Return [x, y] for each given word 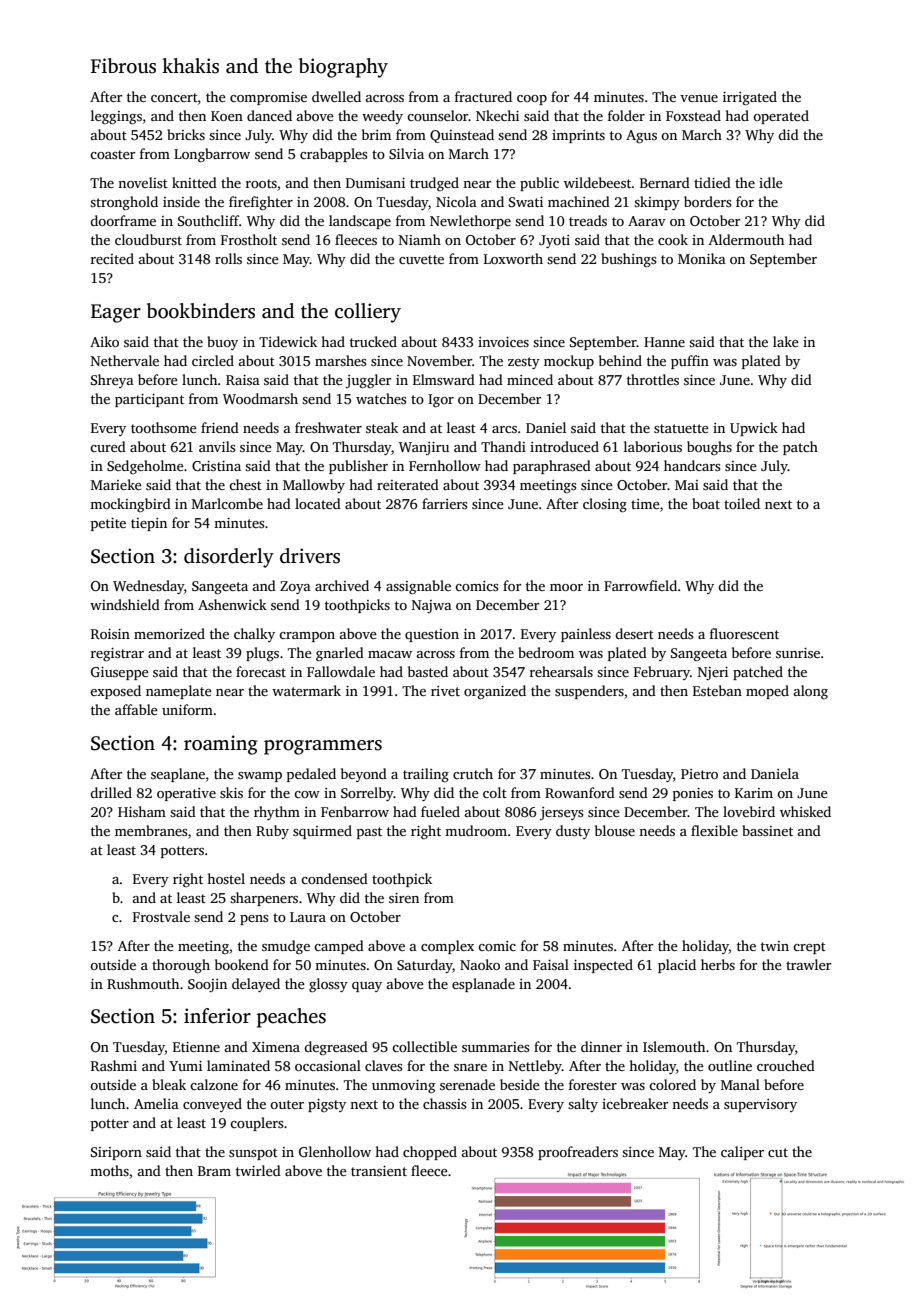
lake [786, 341]
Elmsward [444, 379]
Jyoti [554, 241]
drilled [111, 792]
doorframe [123, 220]
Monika [702, 258]
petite [108, 524]
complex [447, 947]
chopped [430, 1153]
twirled [258, 1170]
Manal [740, 1084]
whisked [805, 811]
